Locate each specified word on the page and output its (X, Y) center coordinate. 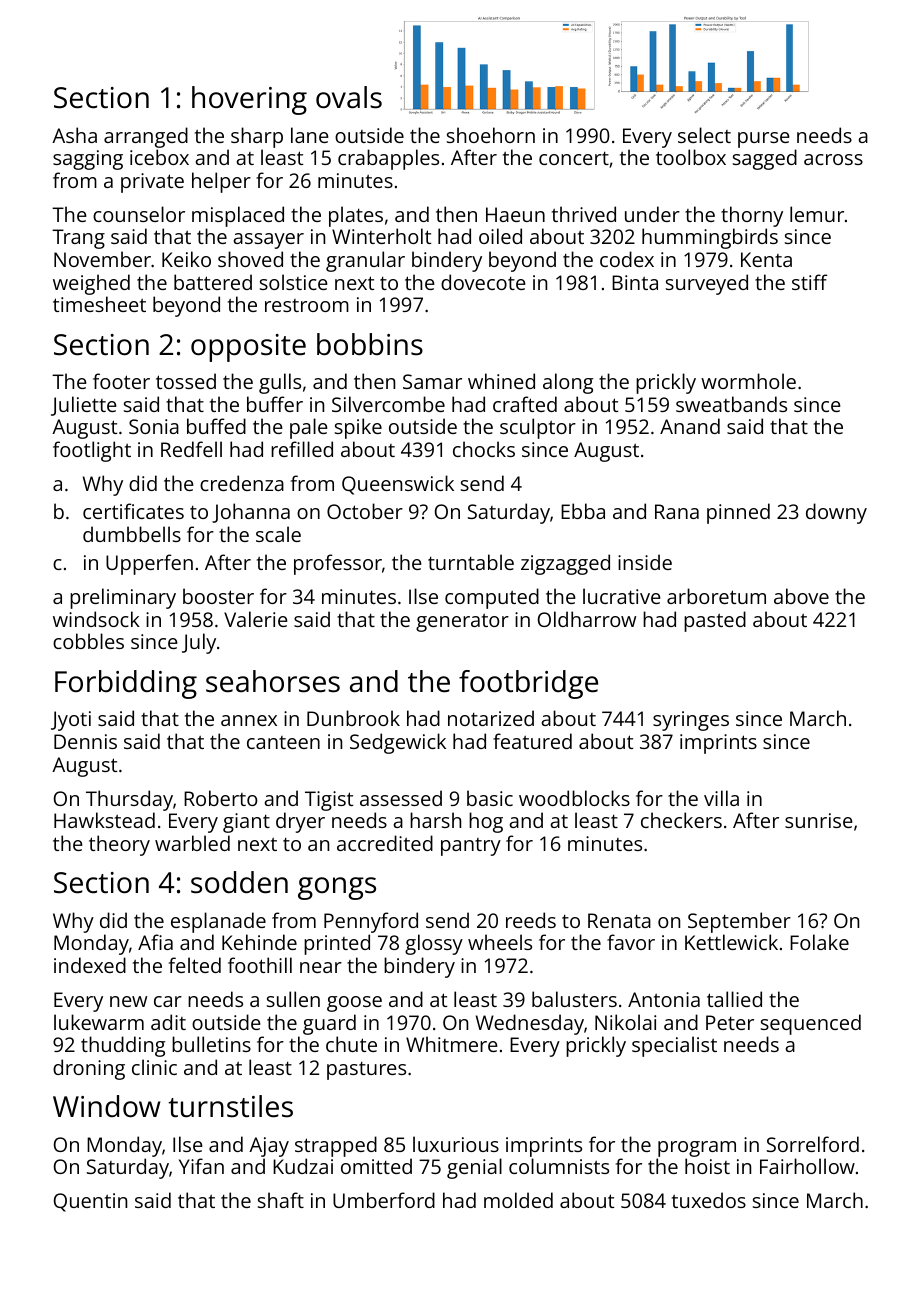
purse (764, 140)
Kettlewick (731, 942)
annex (249, 720)
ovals (349, 97)
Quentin (90, 1202)
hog (486, 822)
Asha (74, 135)
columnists (559, 1166)
